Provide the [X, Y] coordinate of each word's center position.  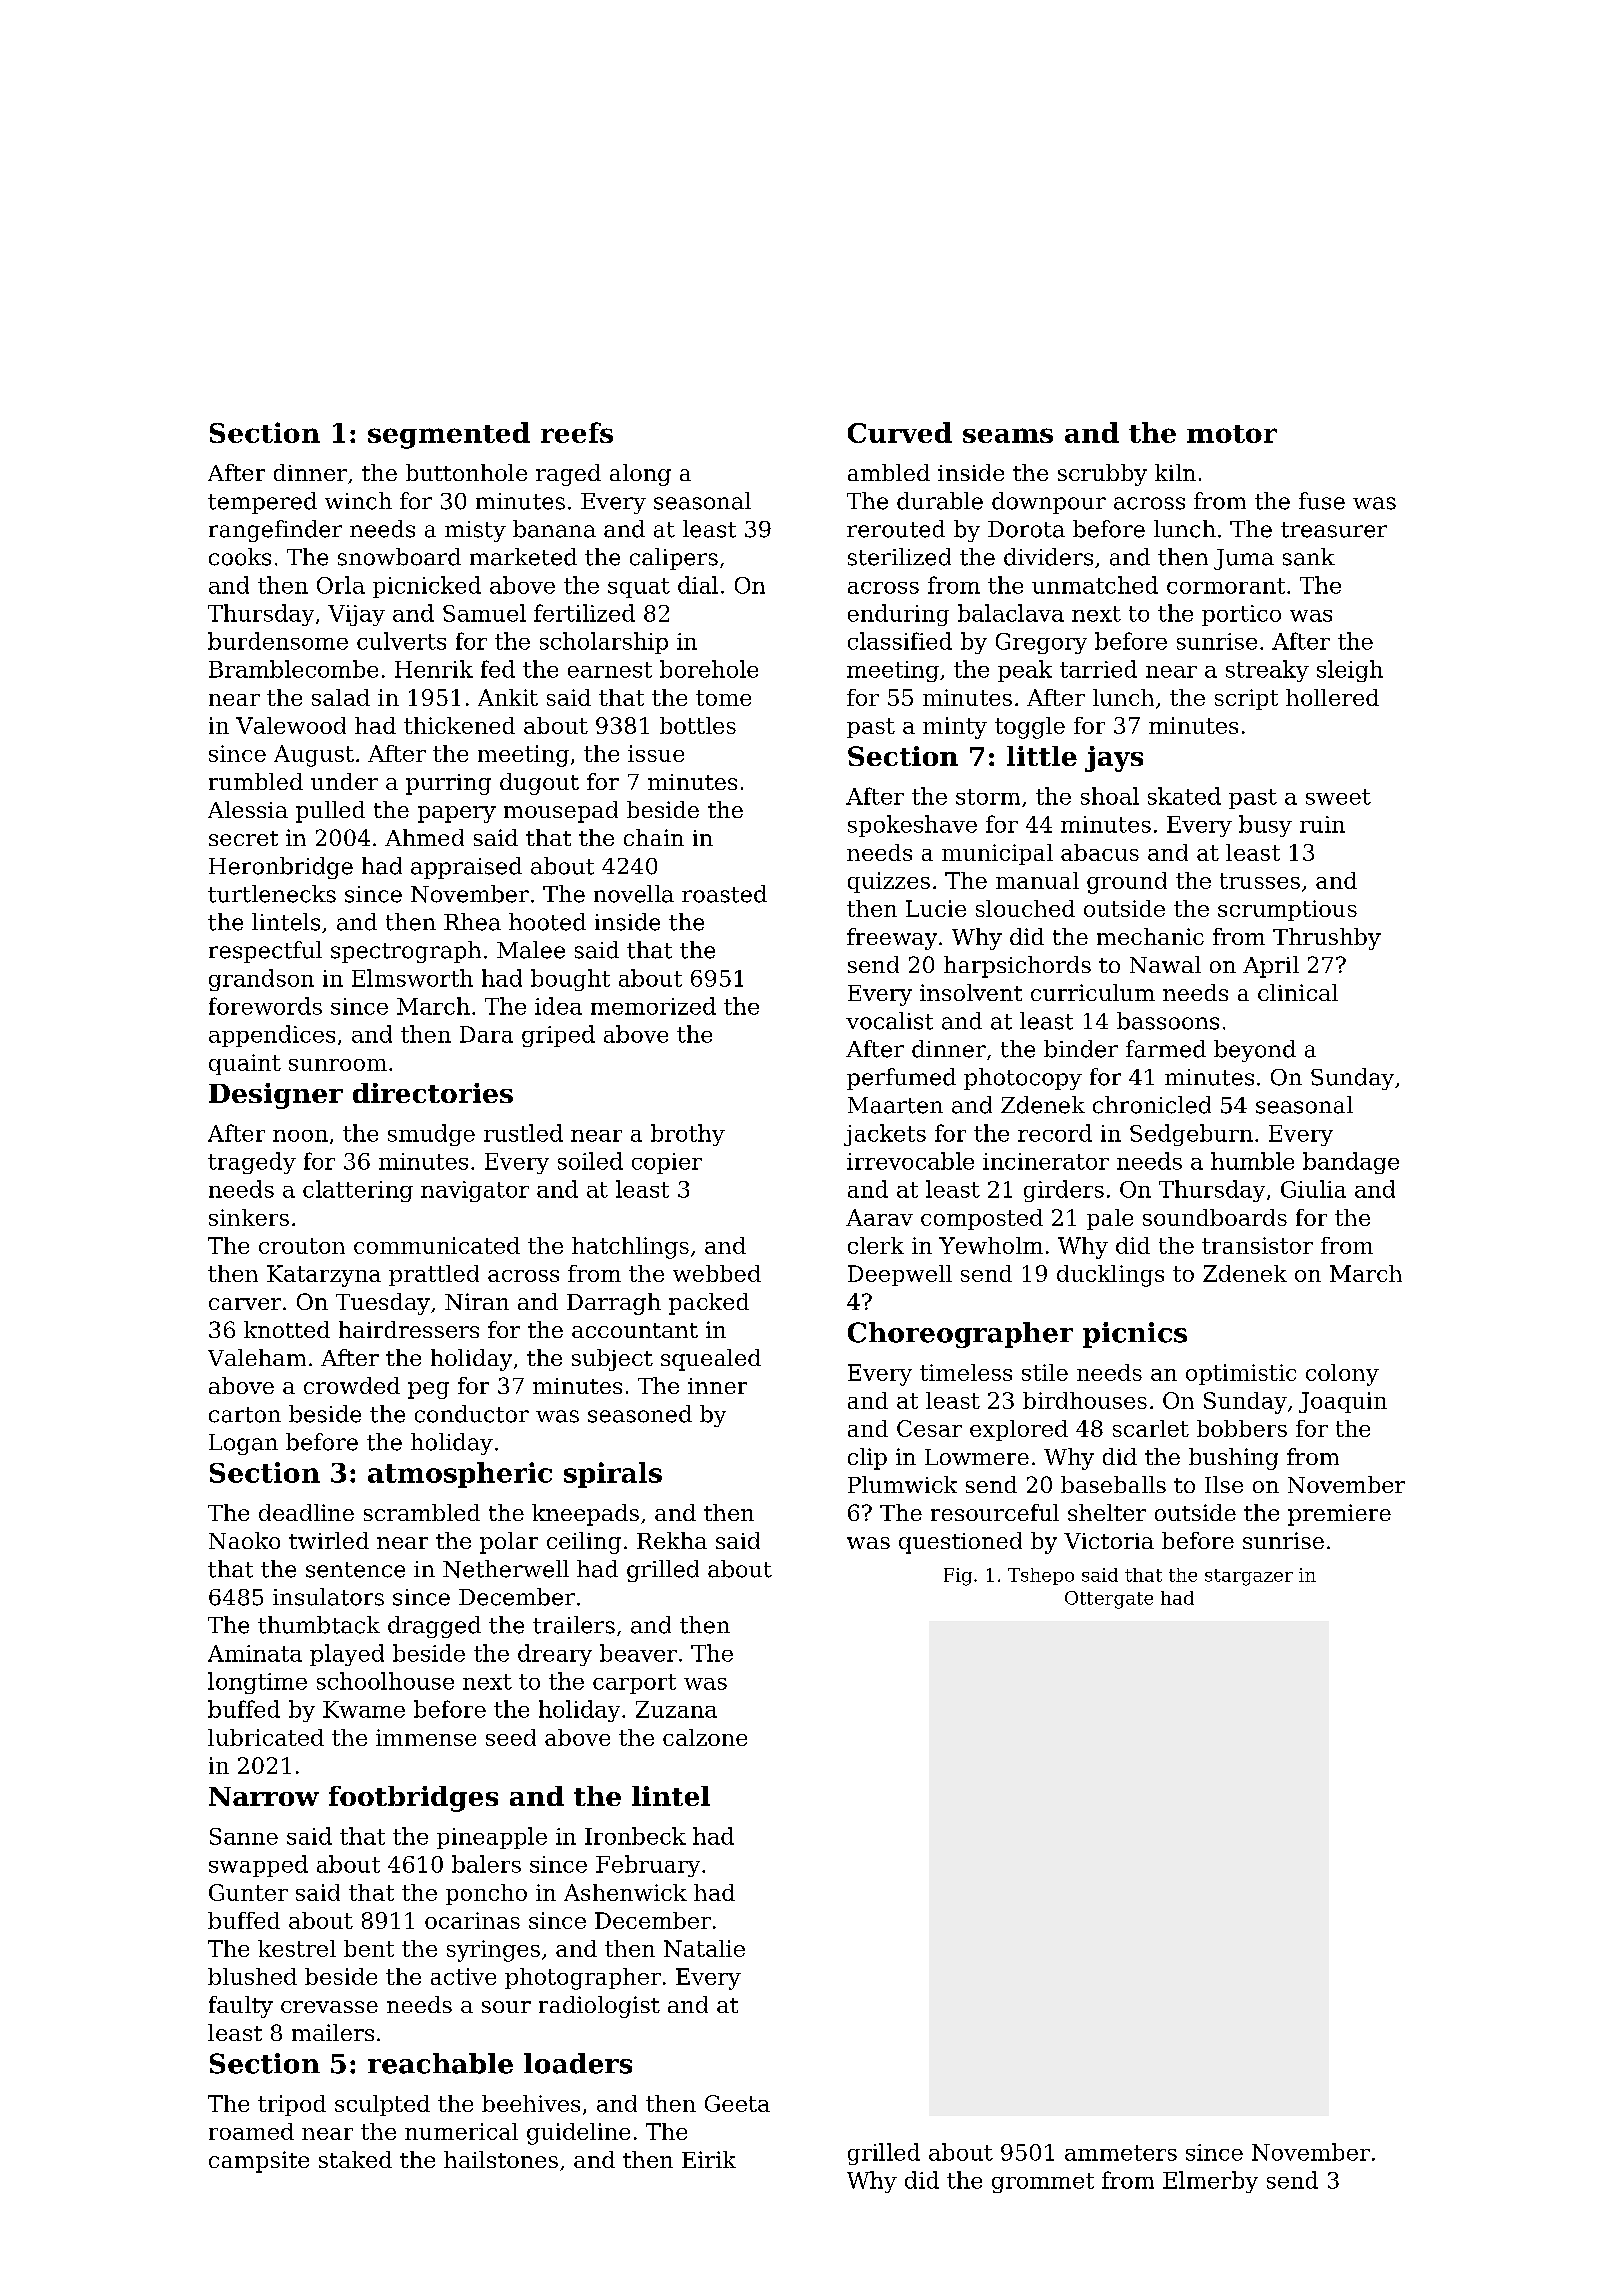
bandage [1351, 1163]
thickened [459, 725]
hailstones [501, 2159]
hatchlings [630, 1248]
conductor [472, 1414]
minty [955, 728]
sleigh [1350, 671]
